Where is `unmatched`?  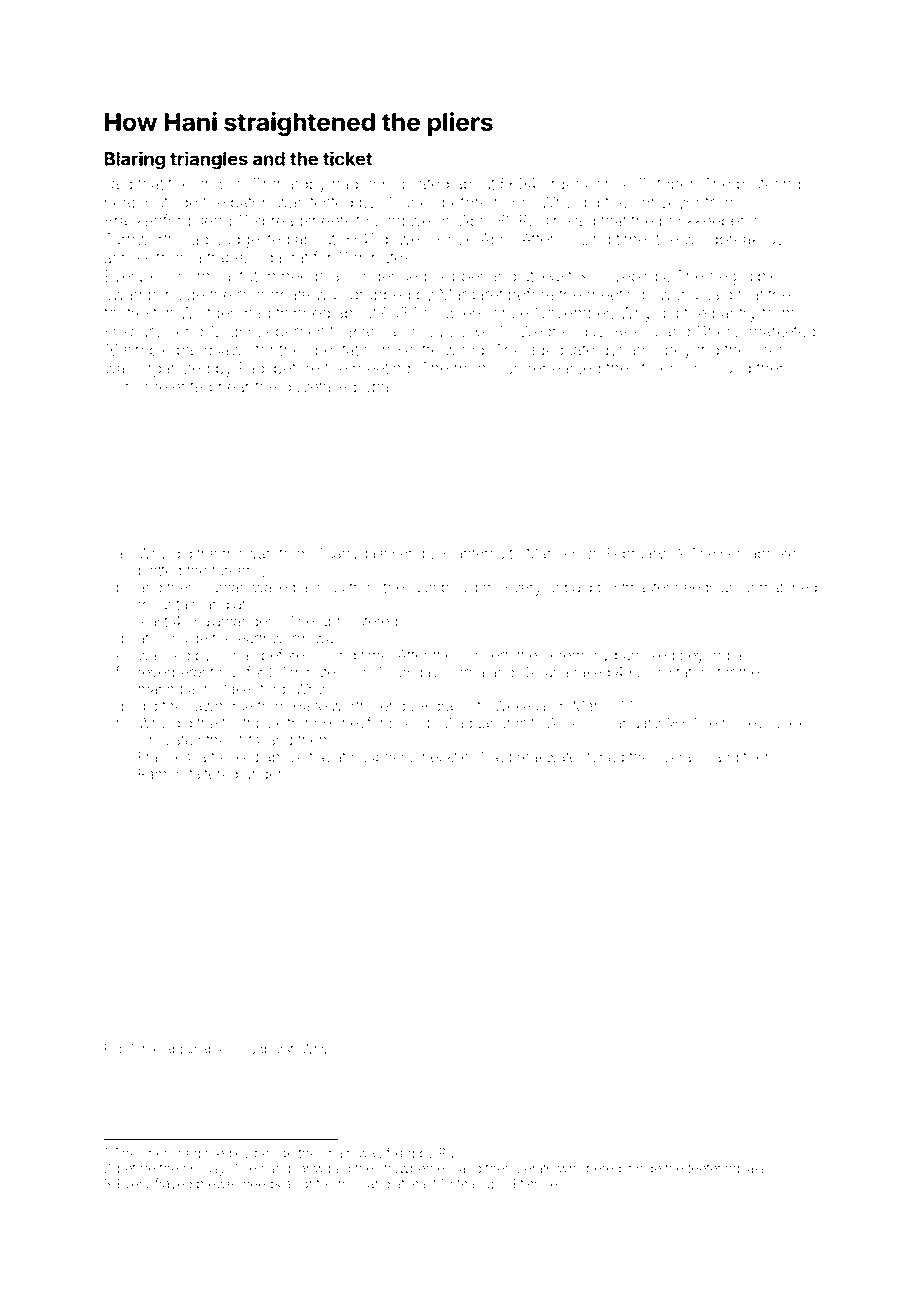 unmatched is located at coordinates (780, 587).
